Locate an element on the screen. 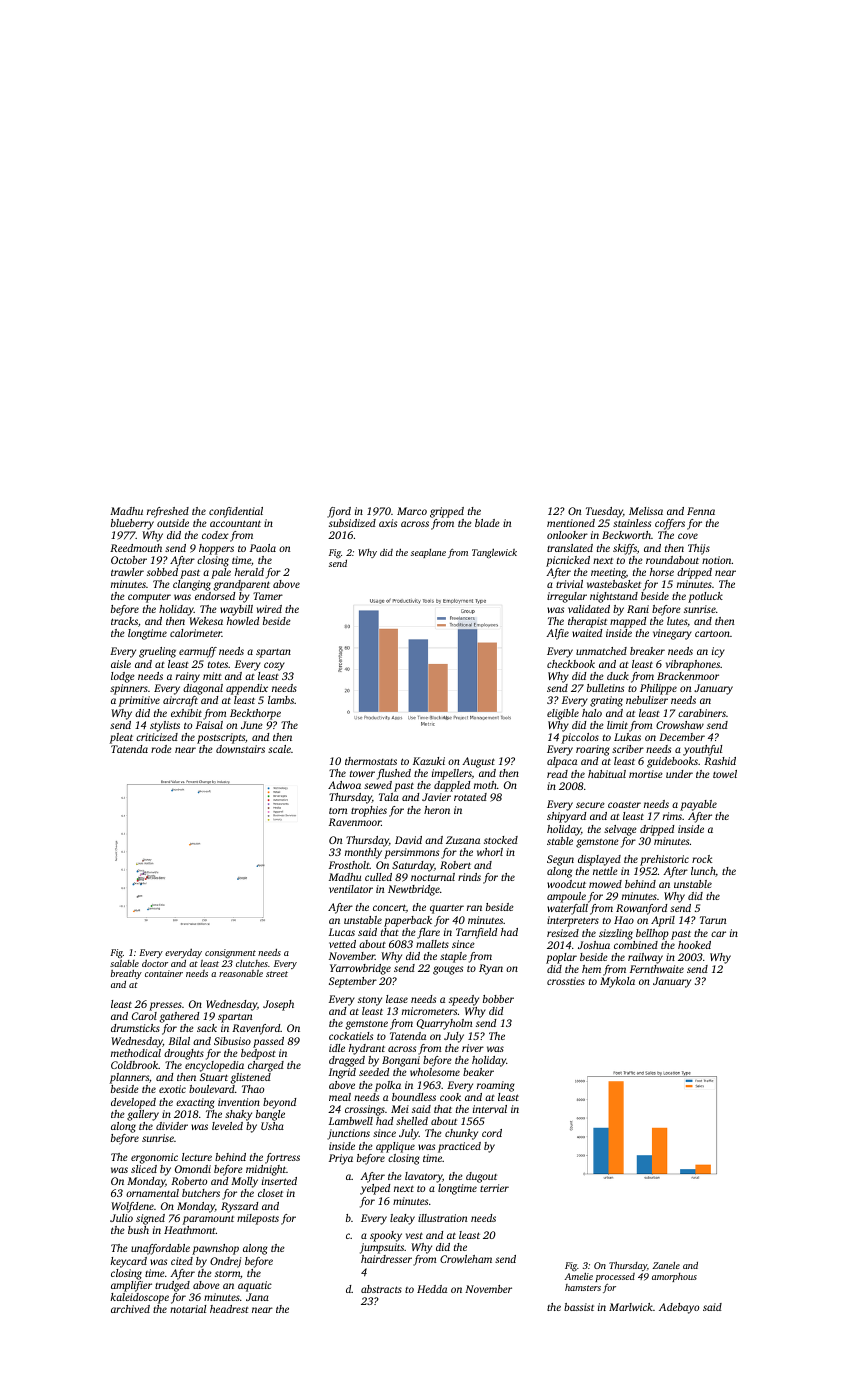  Melissa is located at coordinates (646, 511).
